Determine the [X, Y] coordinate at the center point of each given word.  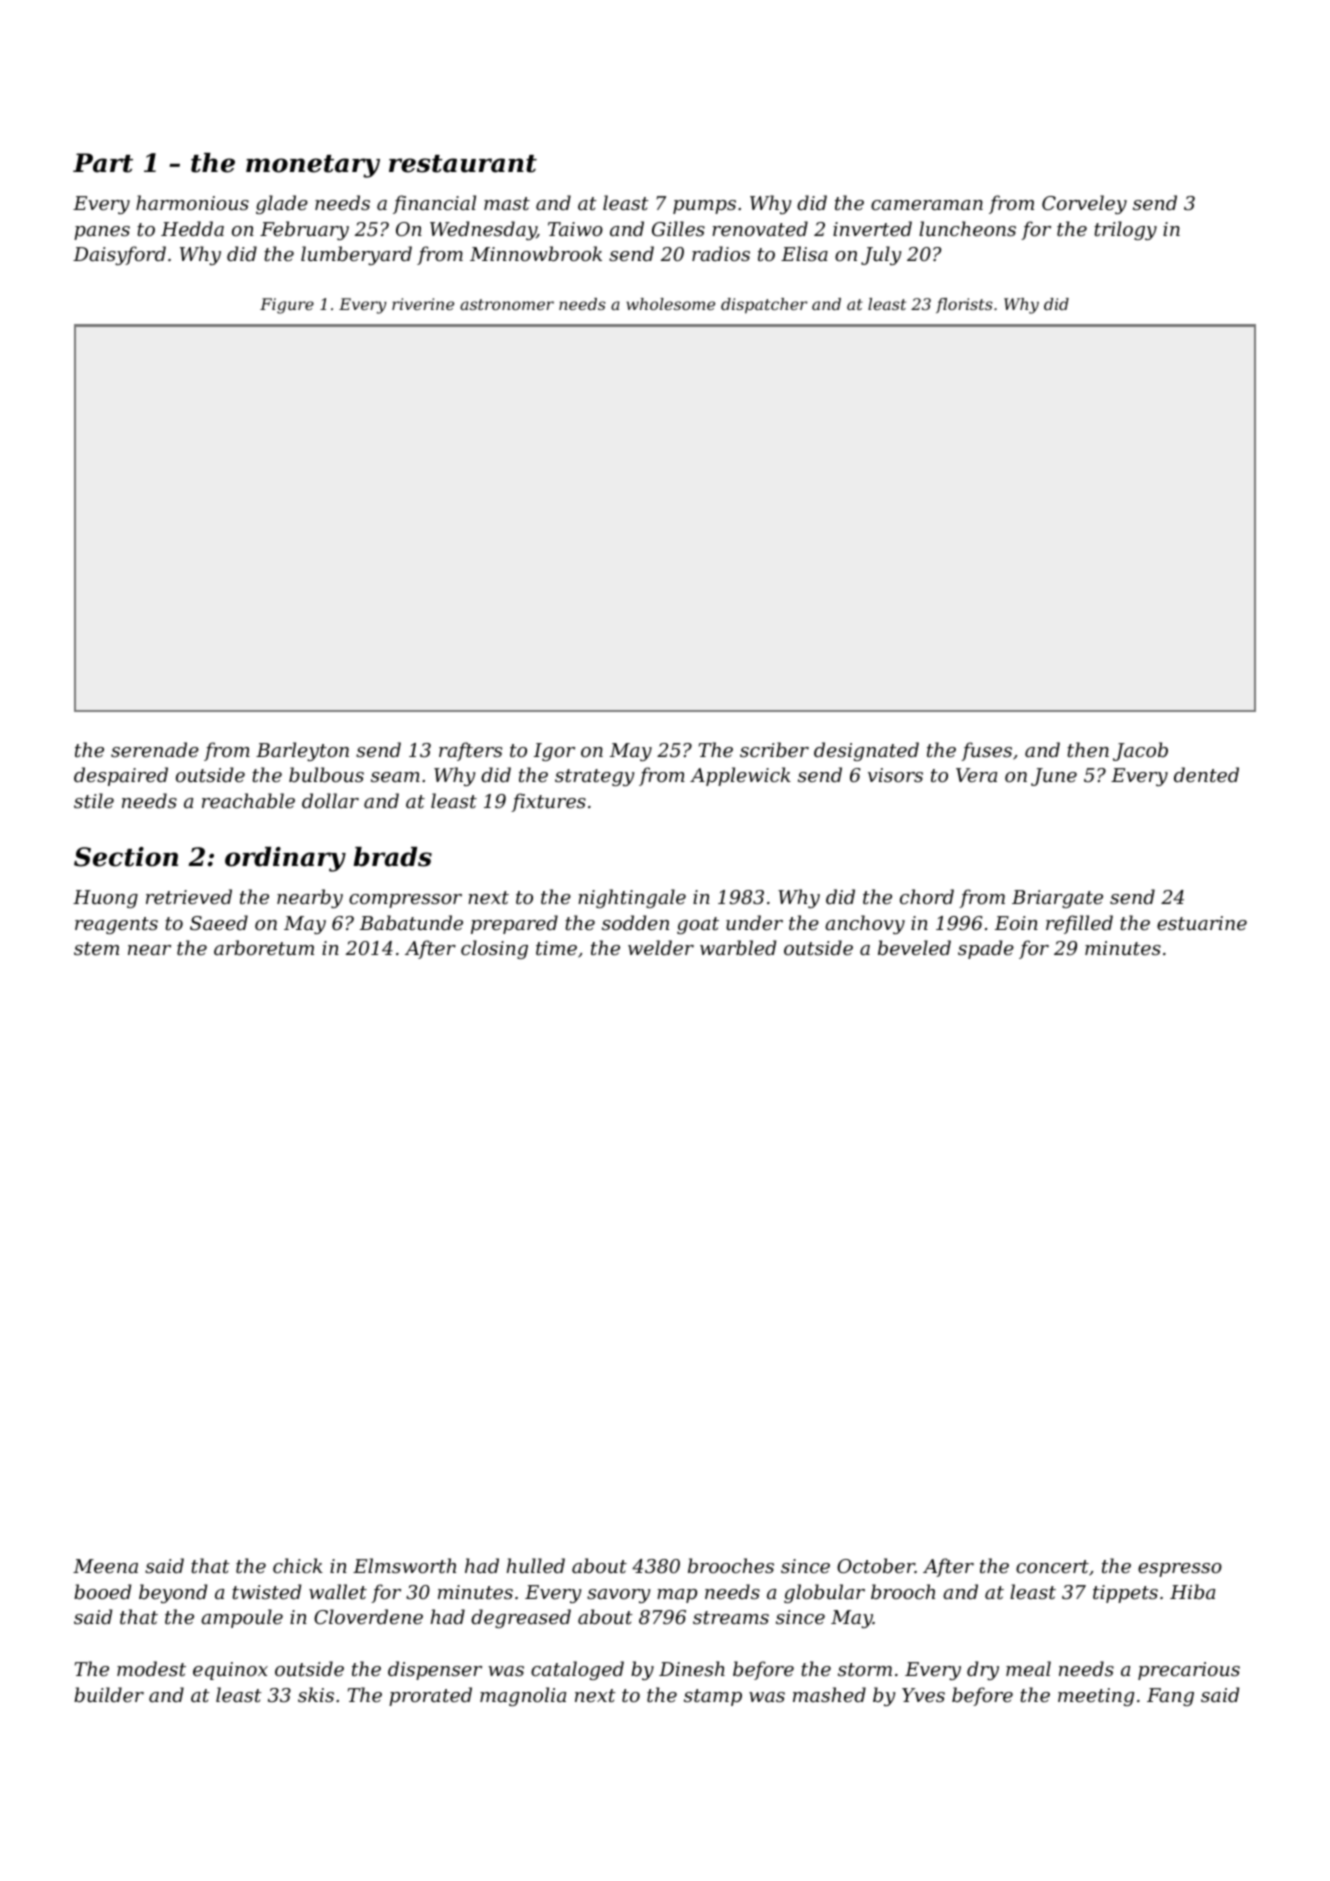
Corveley [1084, 204]
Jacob [1140, 751]
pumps [704, 207]
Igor [554, 752]
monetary [313, 166]
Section [126, 857]
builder [109, 1694]
